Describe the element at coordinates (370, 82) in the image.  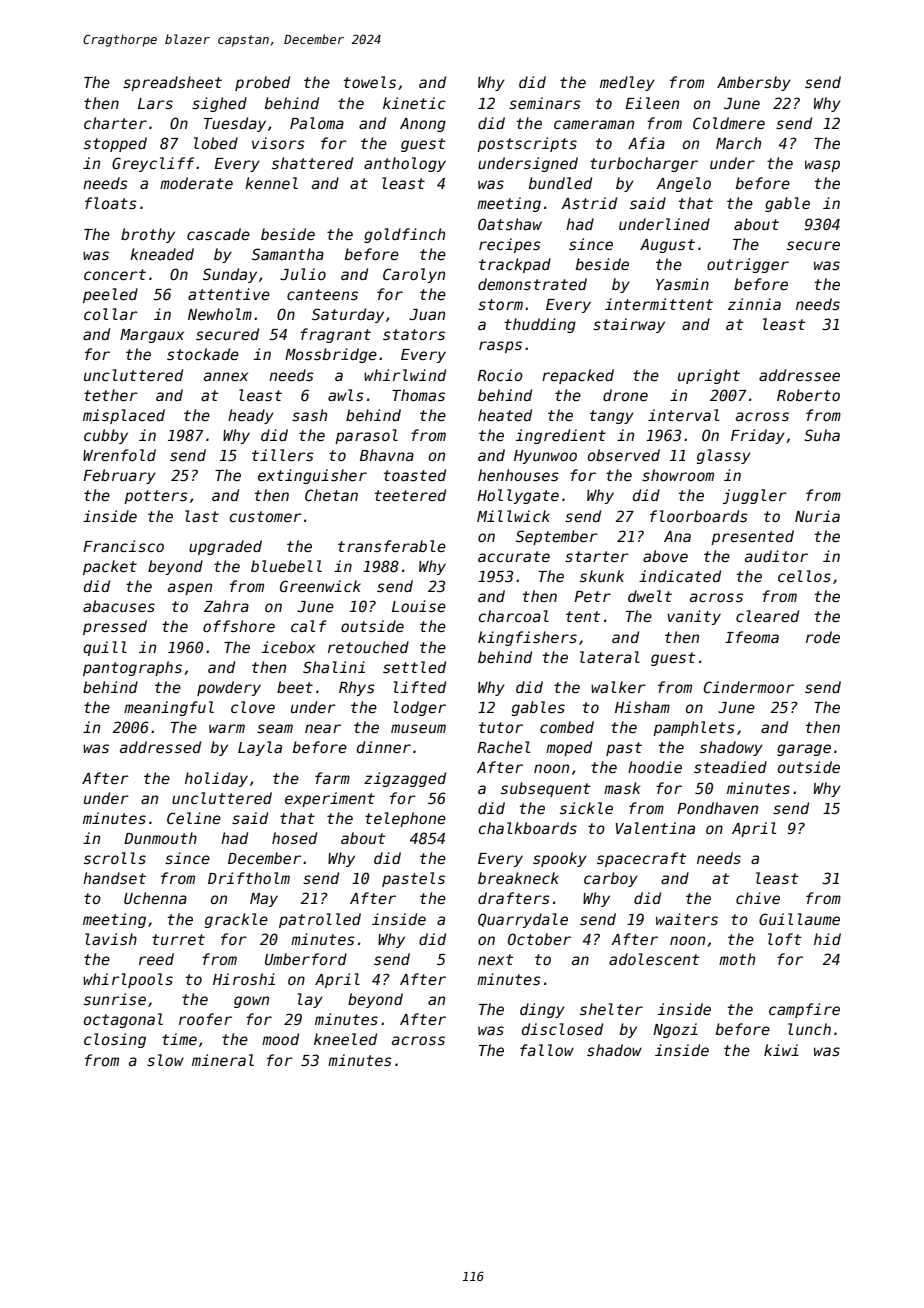
I see `towels` at that location.
